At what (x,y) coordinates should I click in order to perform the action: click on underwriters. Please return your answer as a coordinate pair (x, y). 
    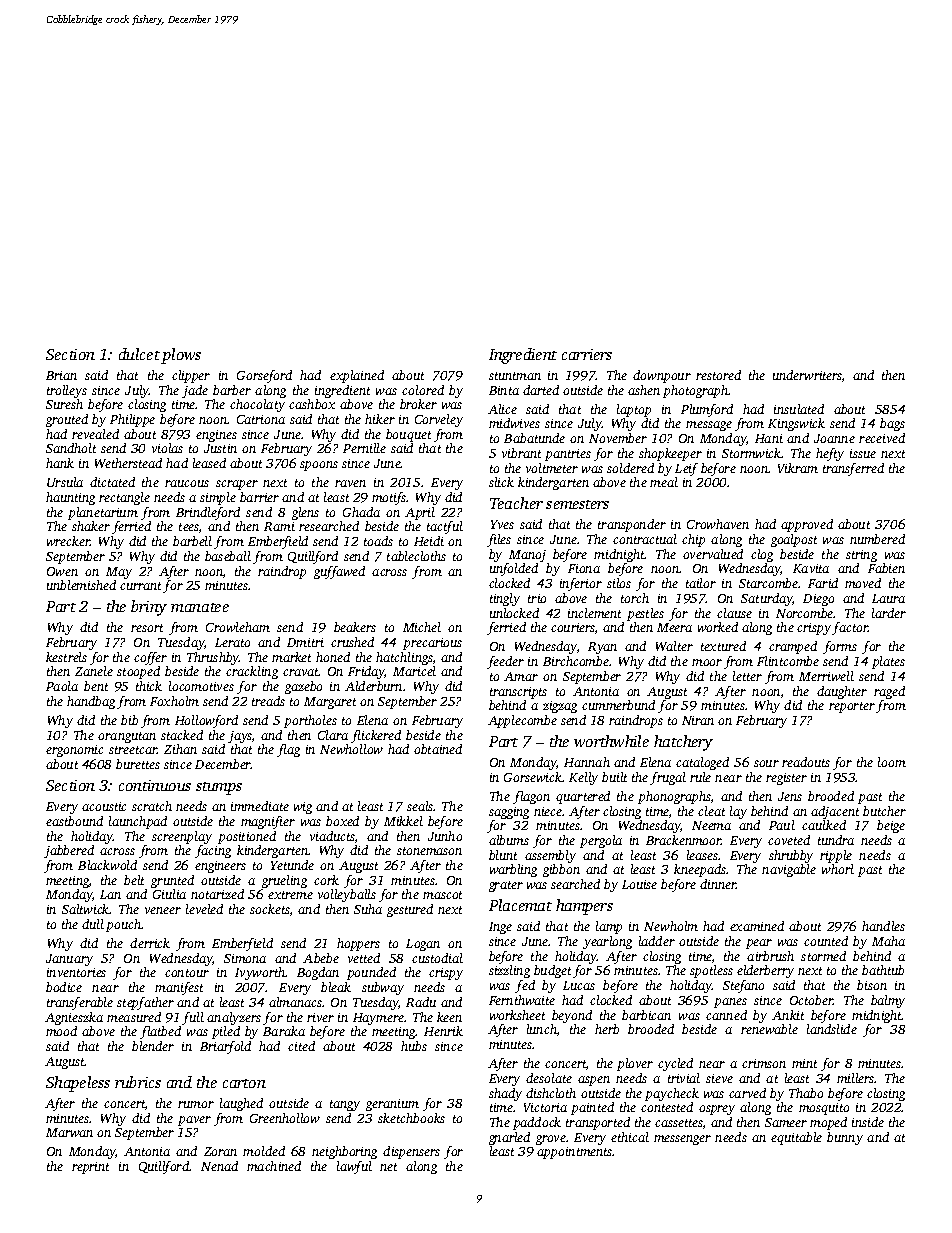
    Looking at the image, I should click on (807, 375).
